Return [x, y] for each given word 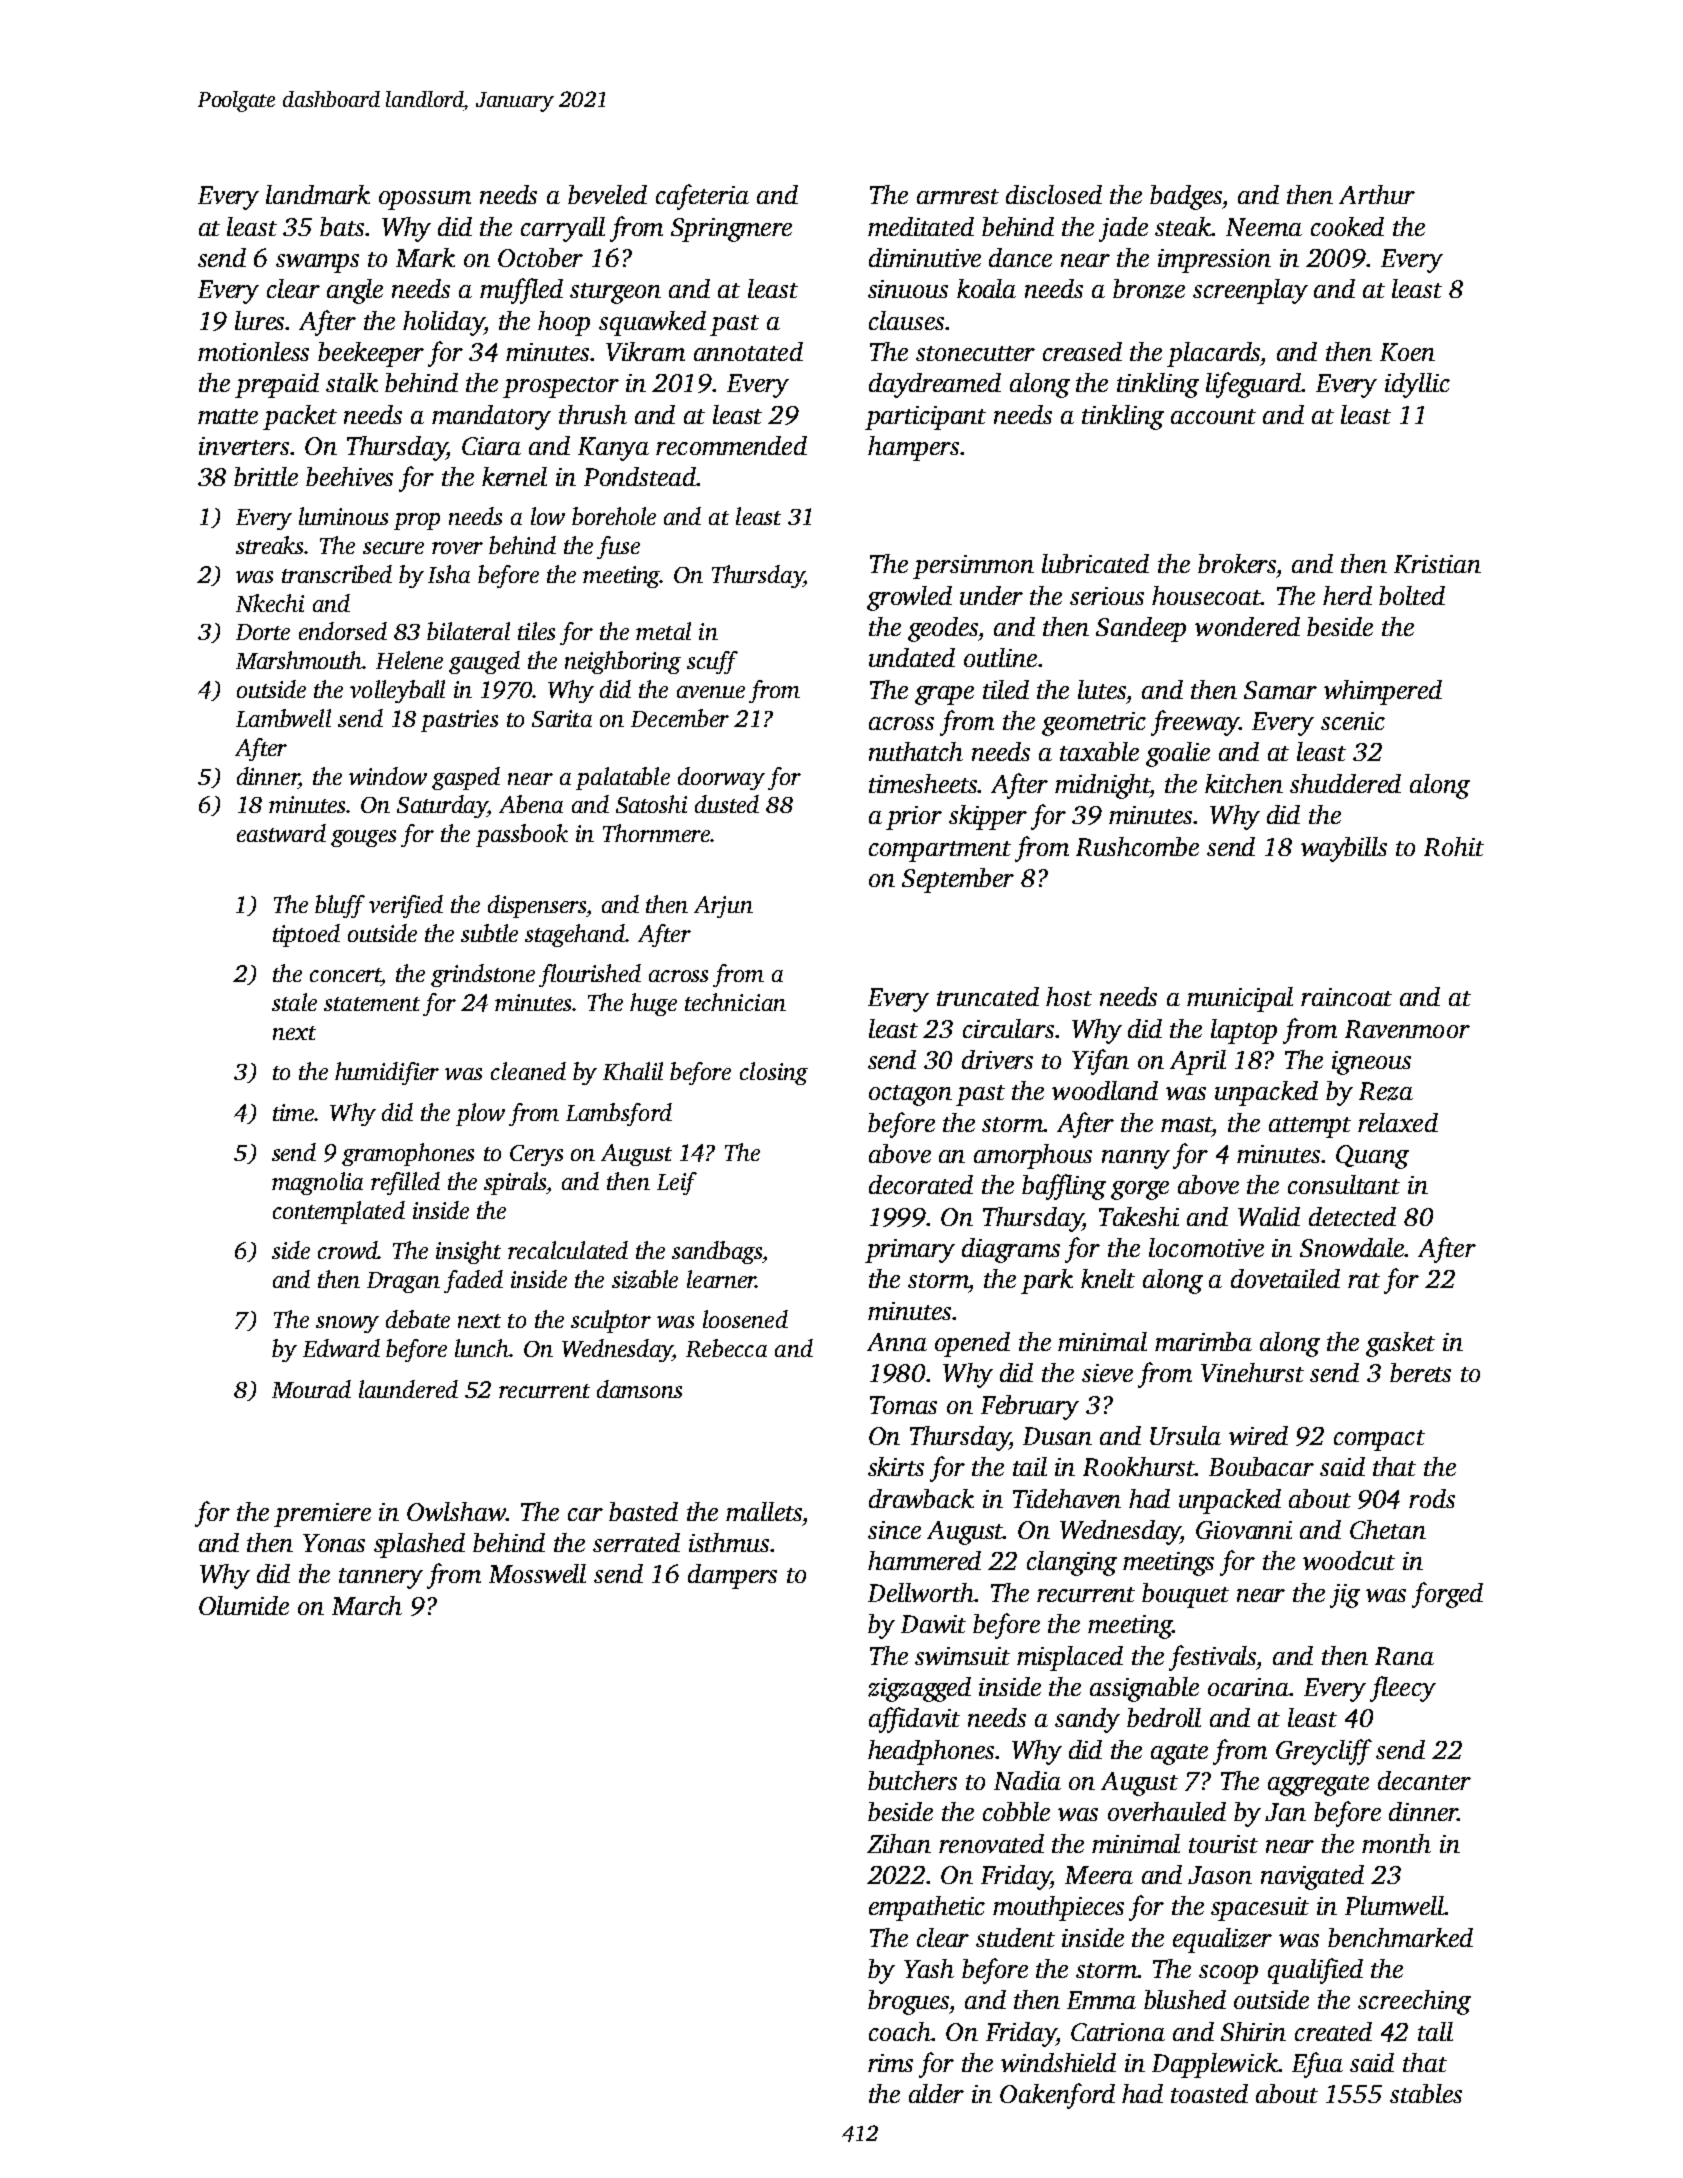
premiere [322, 1515]
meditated [921, 226]
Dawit [933, 1624]
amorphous [1033, 1156]
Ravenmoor [1407, 1029]
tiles [536, 631]
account [1213, 416]
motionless [253, 351]
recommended [731, 445]
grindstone [483, 975]
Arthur [1377, 194]
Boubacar [1261, 1466]
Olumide [244, 1605]
